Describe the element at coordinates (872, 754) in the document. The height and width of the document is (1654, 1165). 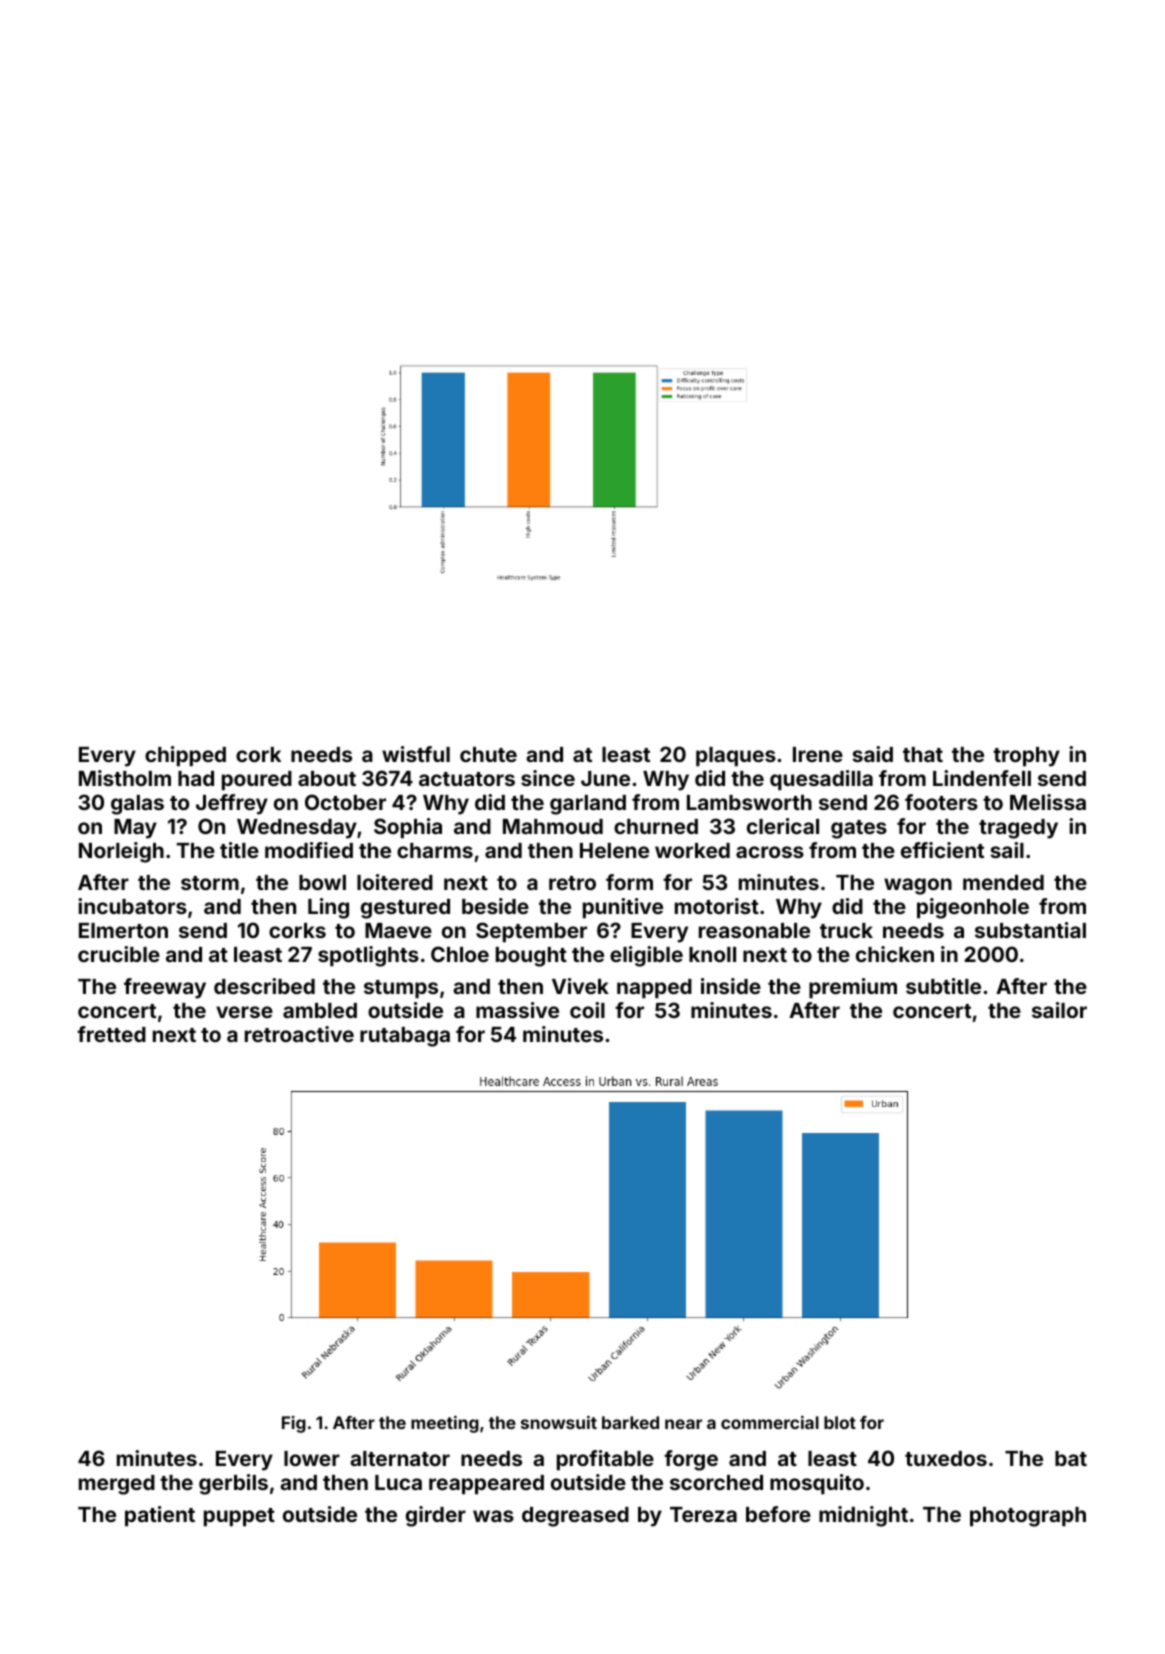
I see `said` at that location.
